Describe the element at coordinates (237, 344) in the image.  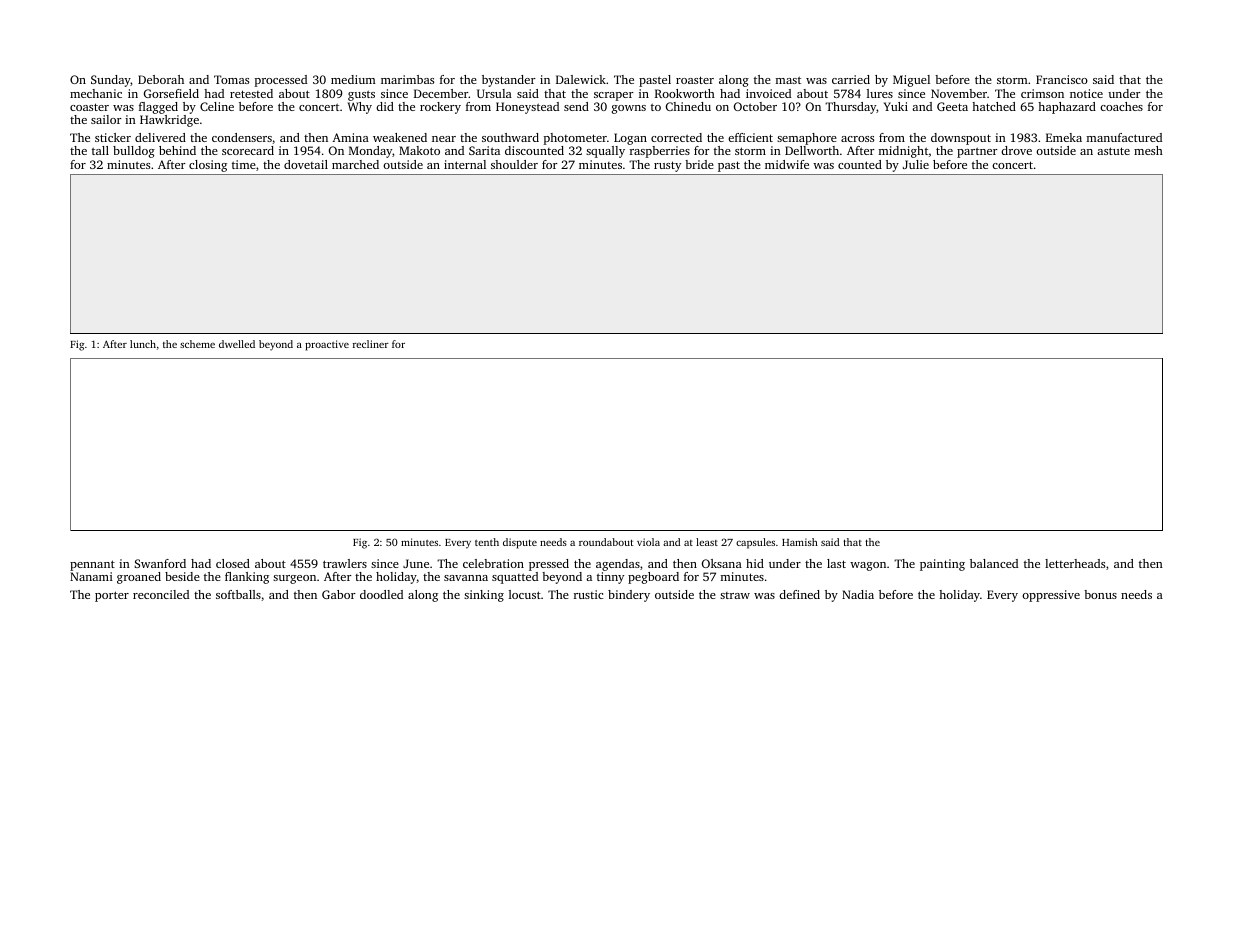
I see `dwelled` at that location.
